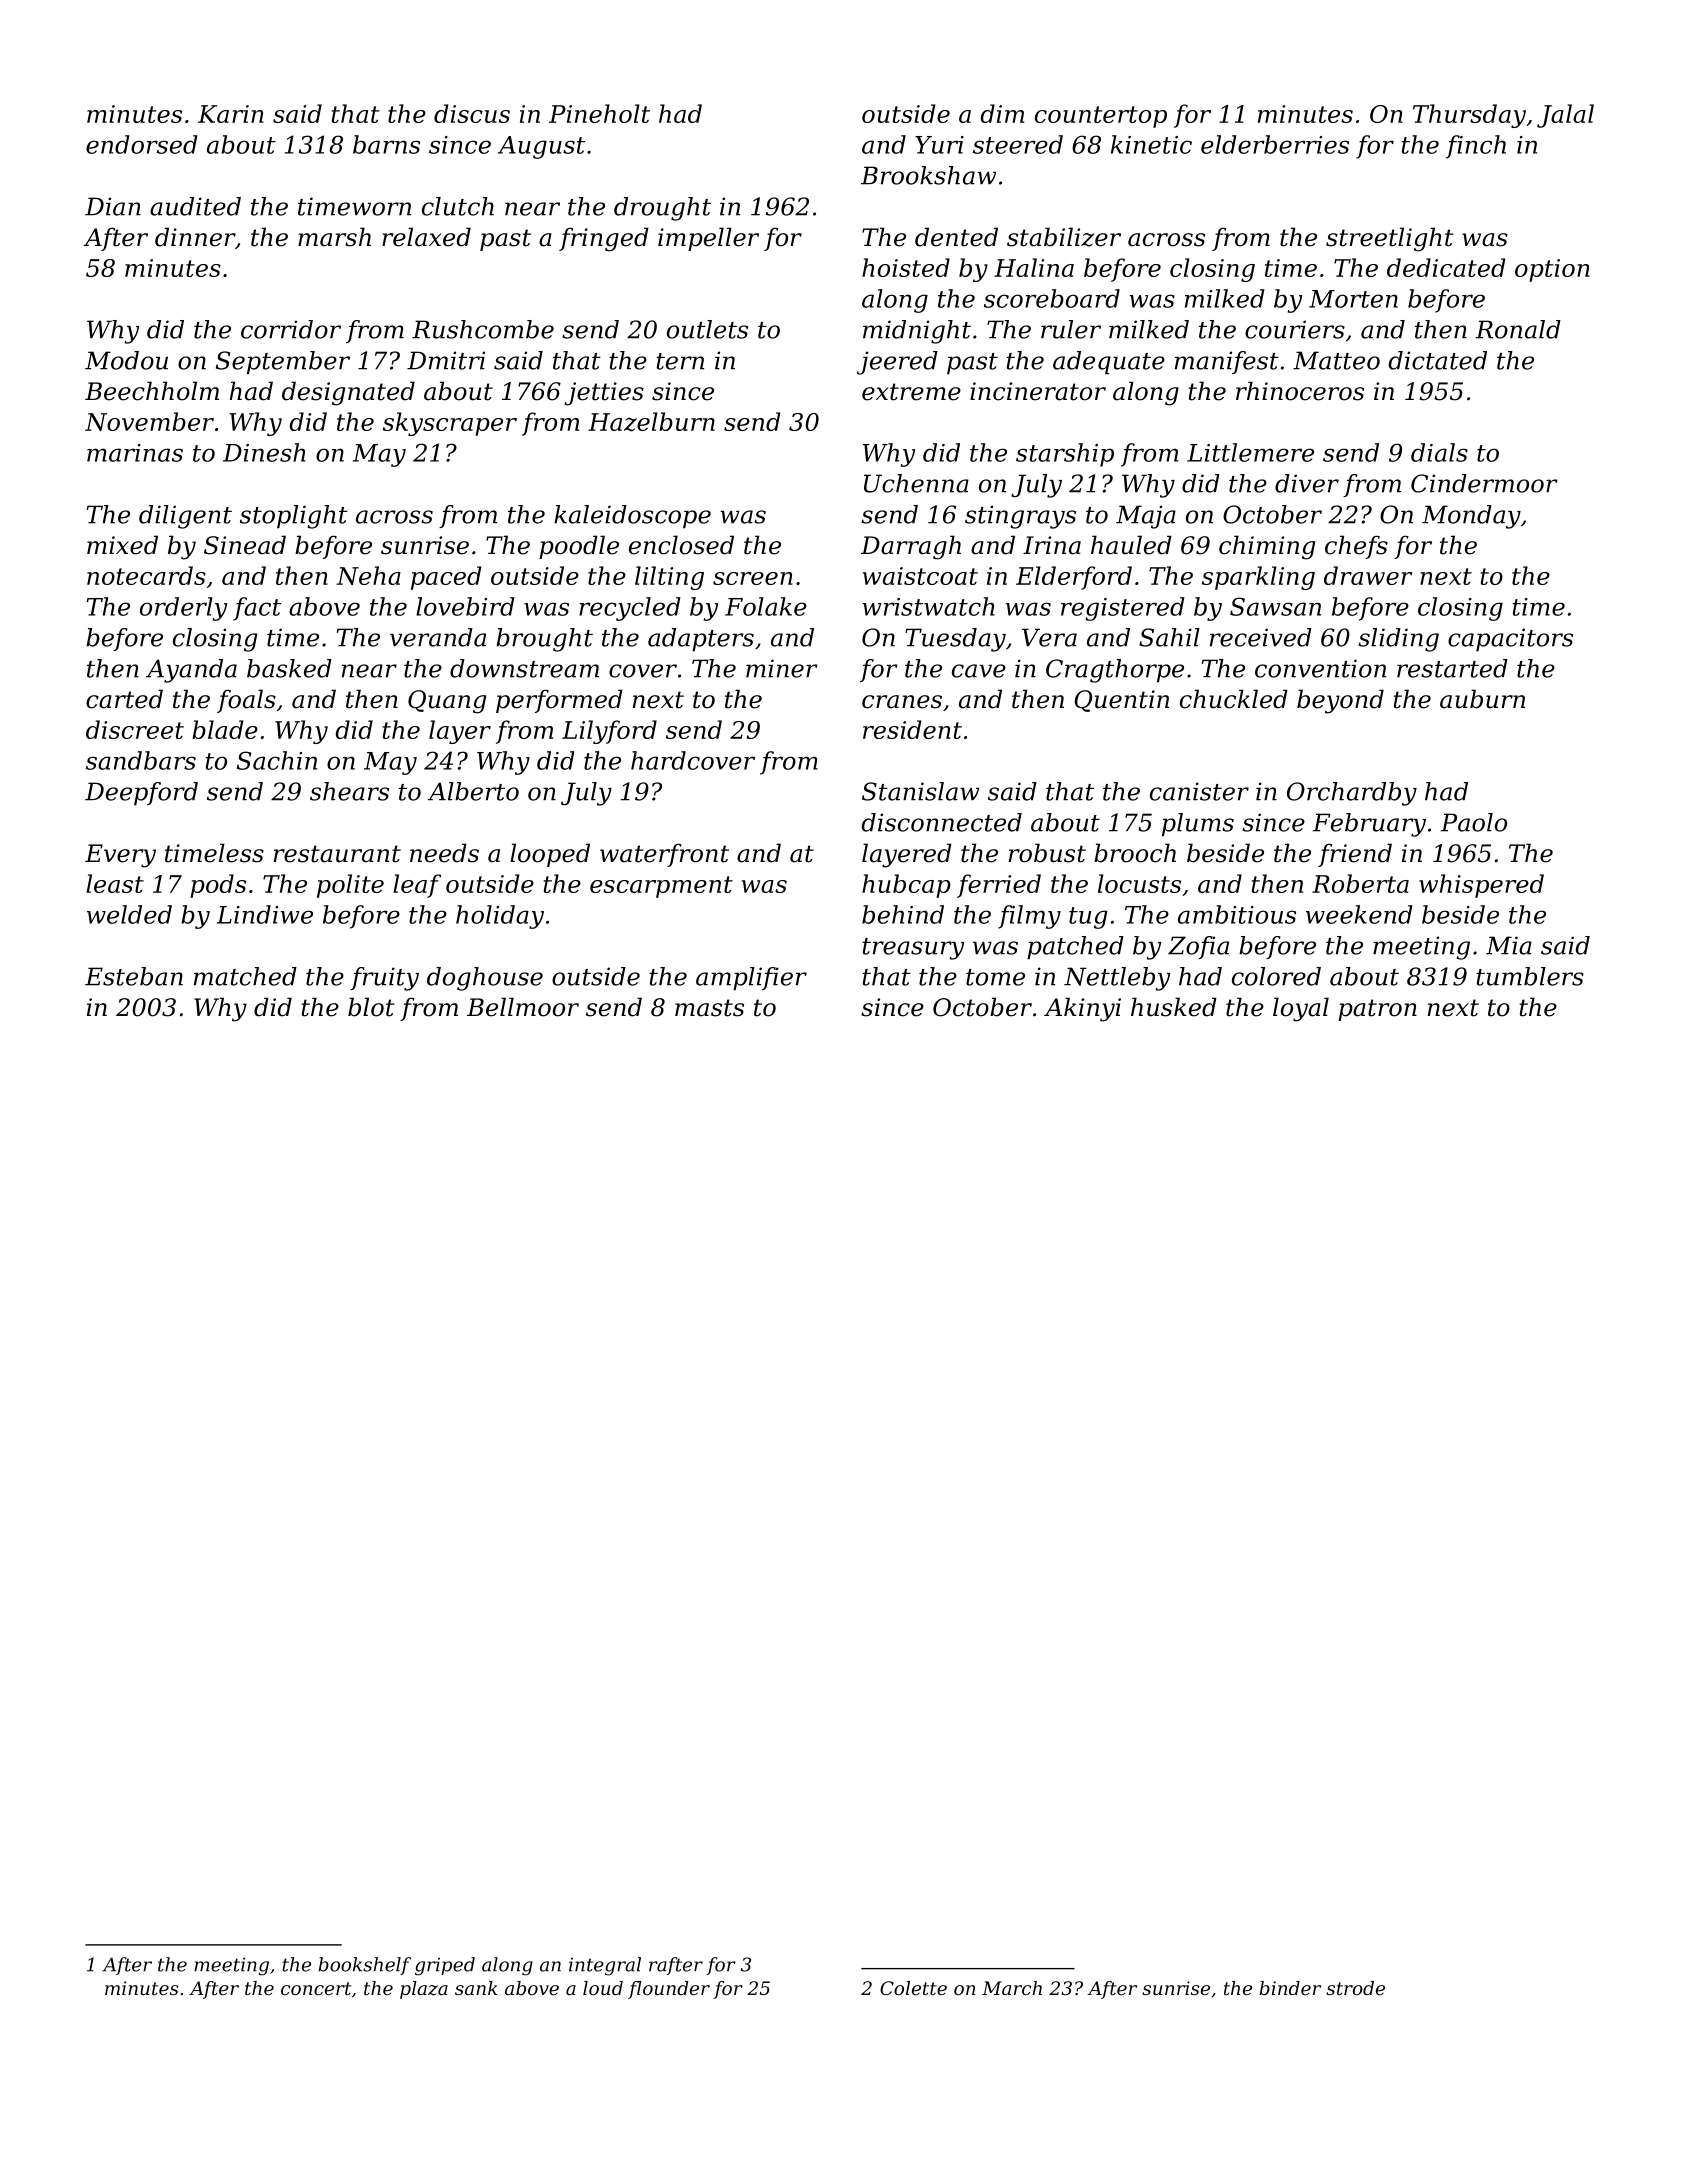 The width and height of the screenshot is (1683, 2178). What do you see at coordinates (1082, 1009) in the screenshot?
I see `Akinyi` at bounding box center [1082, 1009].
